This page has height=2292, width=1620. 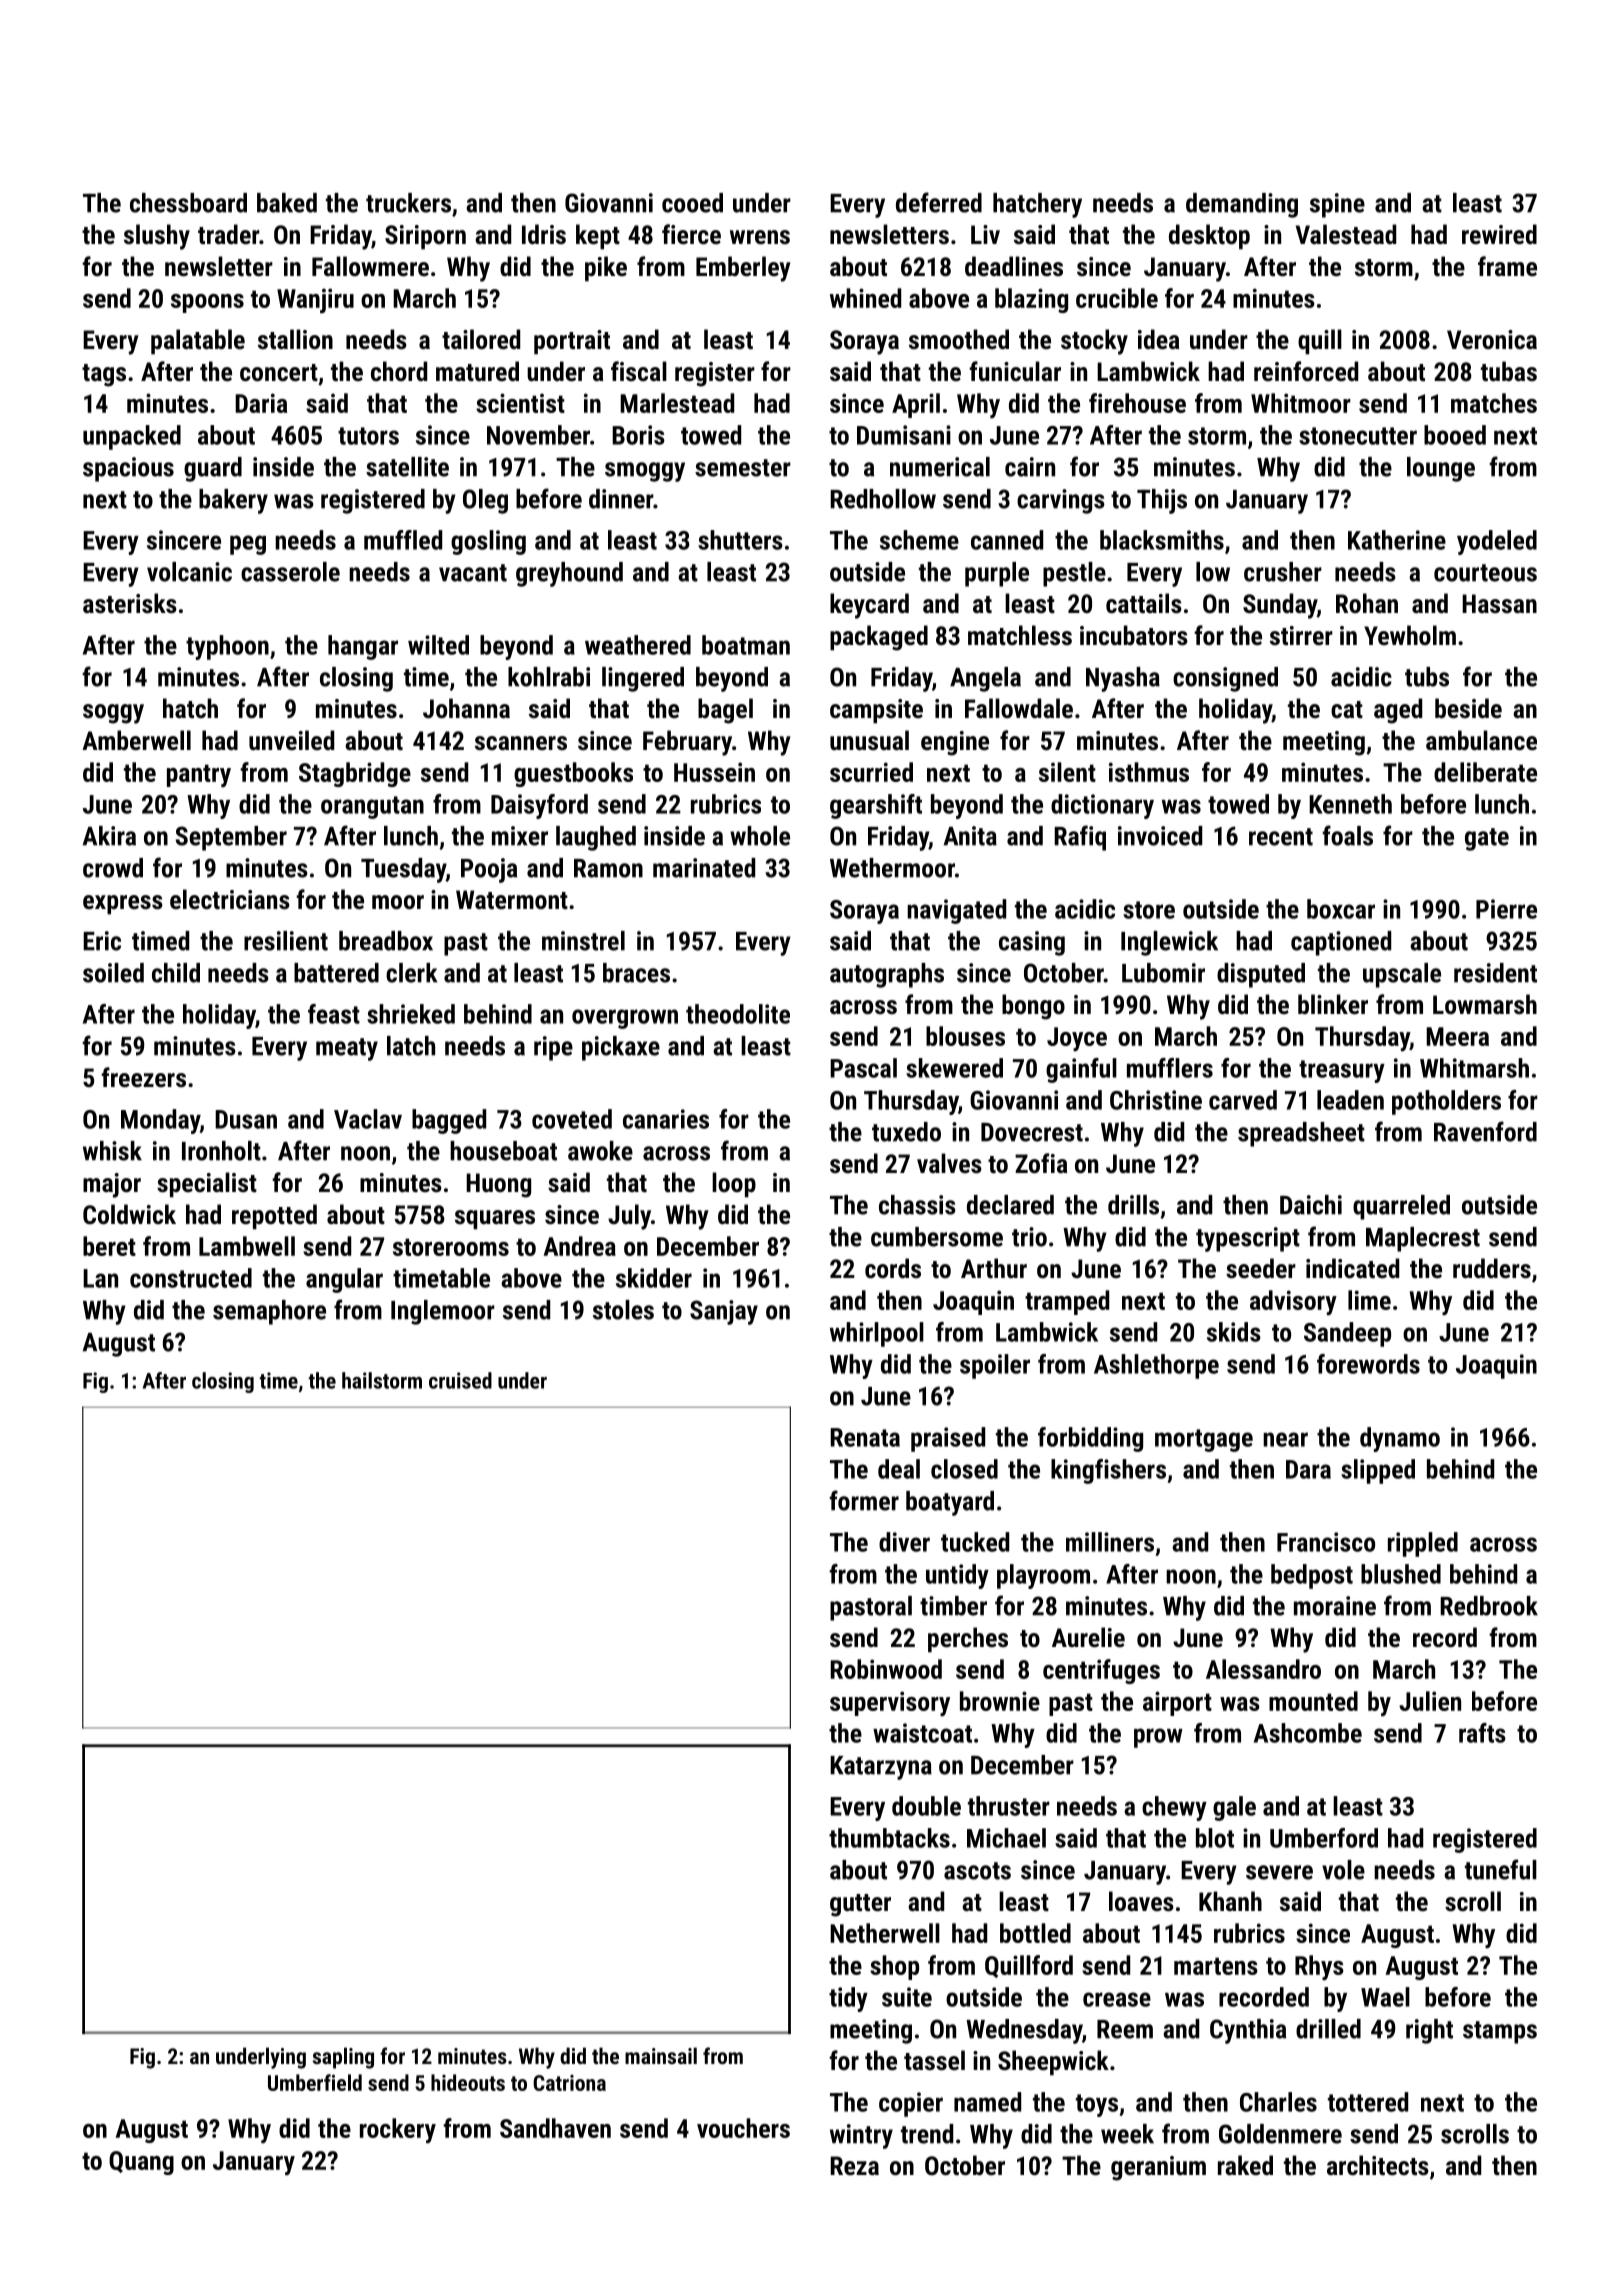 What do you see at coordinates (621, 1048) in the page?
I see `pickaxe` at bounding box center [621, 1048].
